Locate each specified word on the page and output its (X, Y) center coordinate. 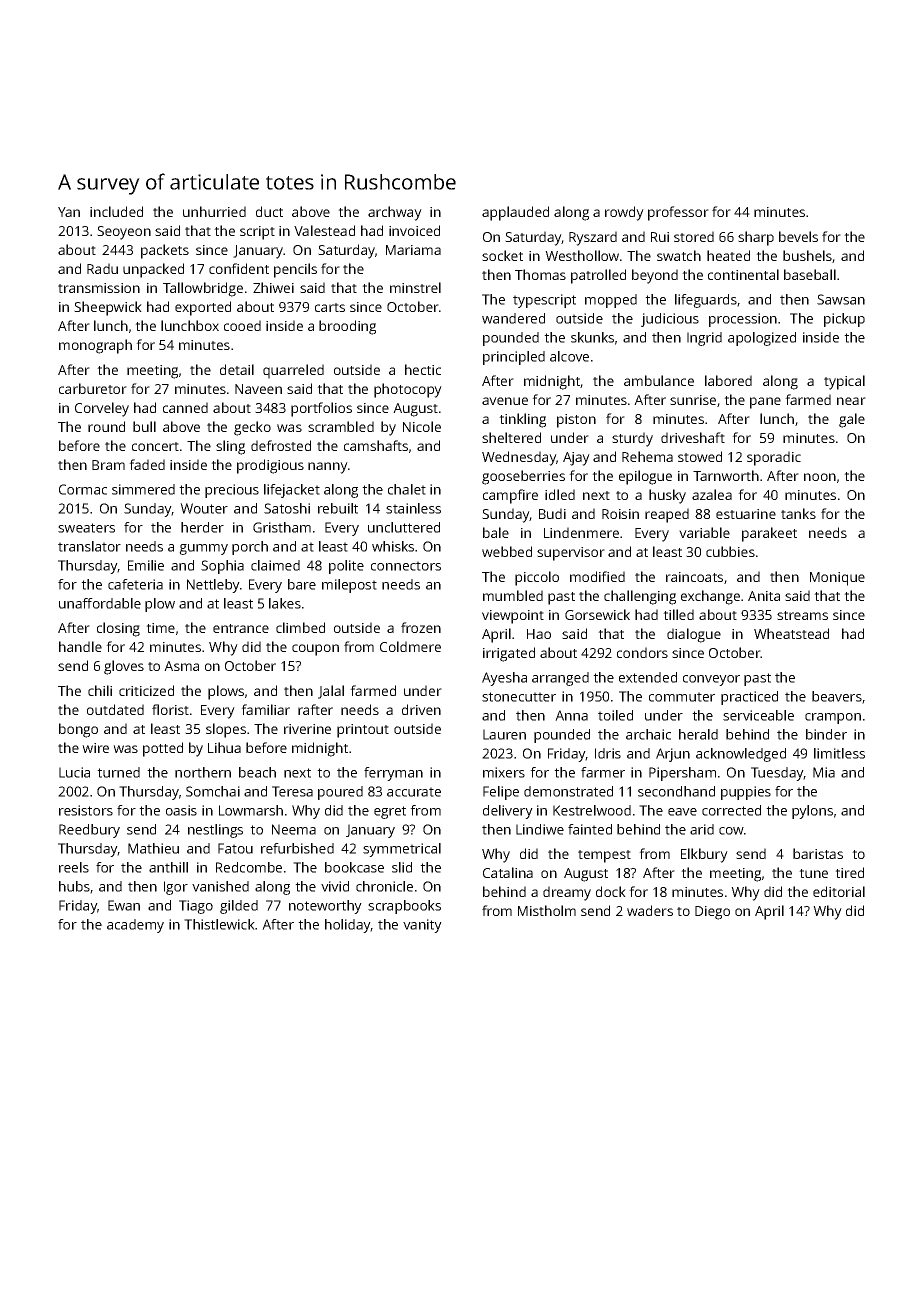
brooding (347, 327)
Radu (102, 268)
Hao (539, 634)
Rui (660, 237)
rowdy (624, 213)
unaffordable (100, 603)
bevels (798, 236)
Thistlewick (219, 924)
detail (237, 369)
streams (802, 615)
